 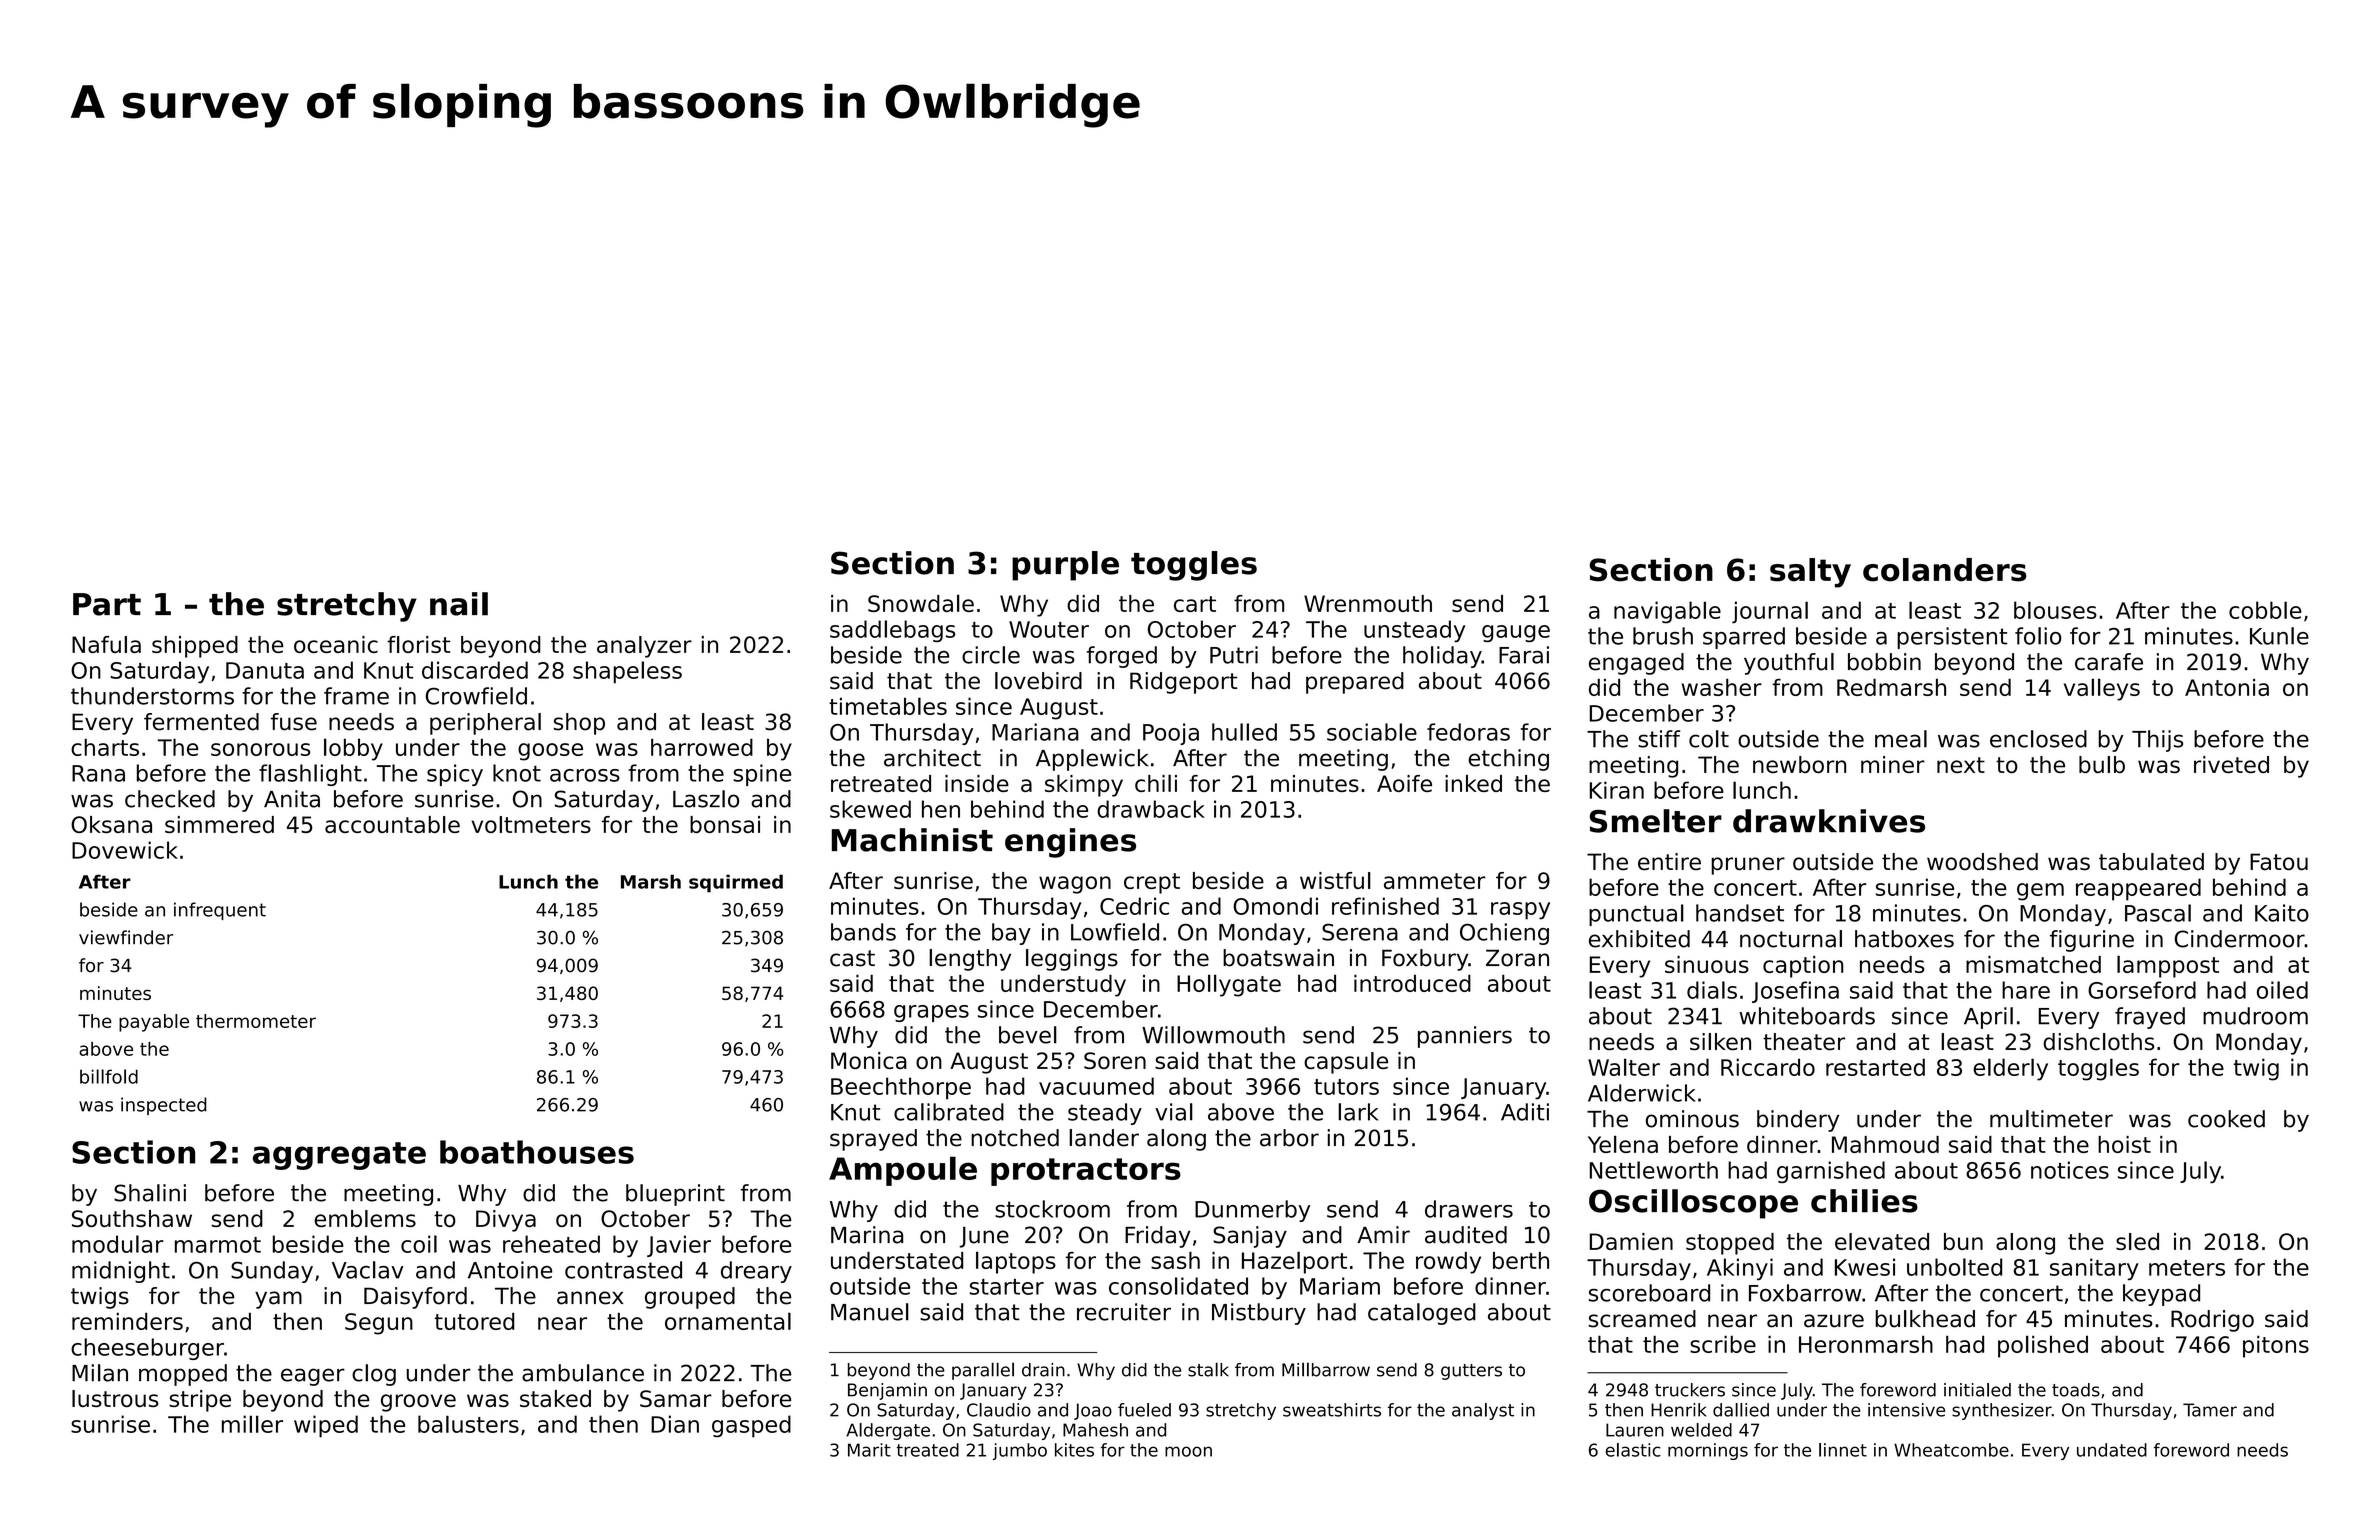 I want to click on salty, so click(x=1810, y=573).
